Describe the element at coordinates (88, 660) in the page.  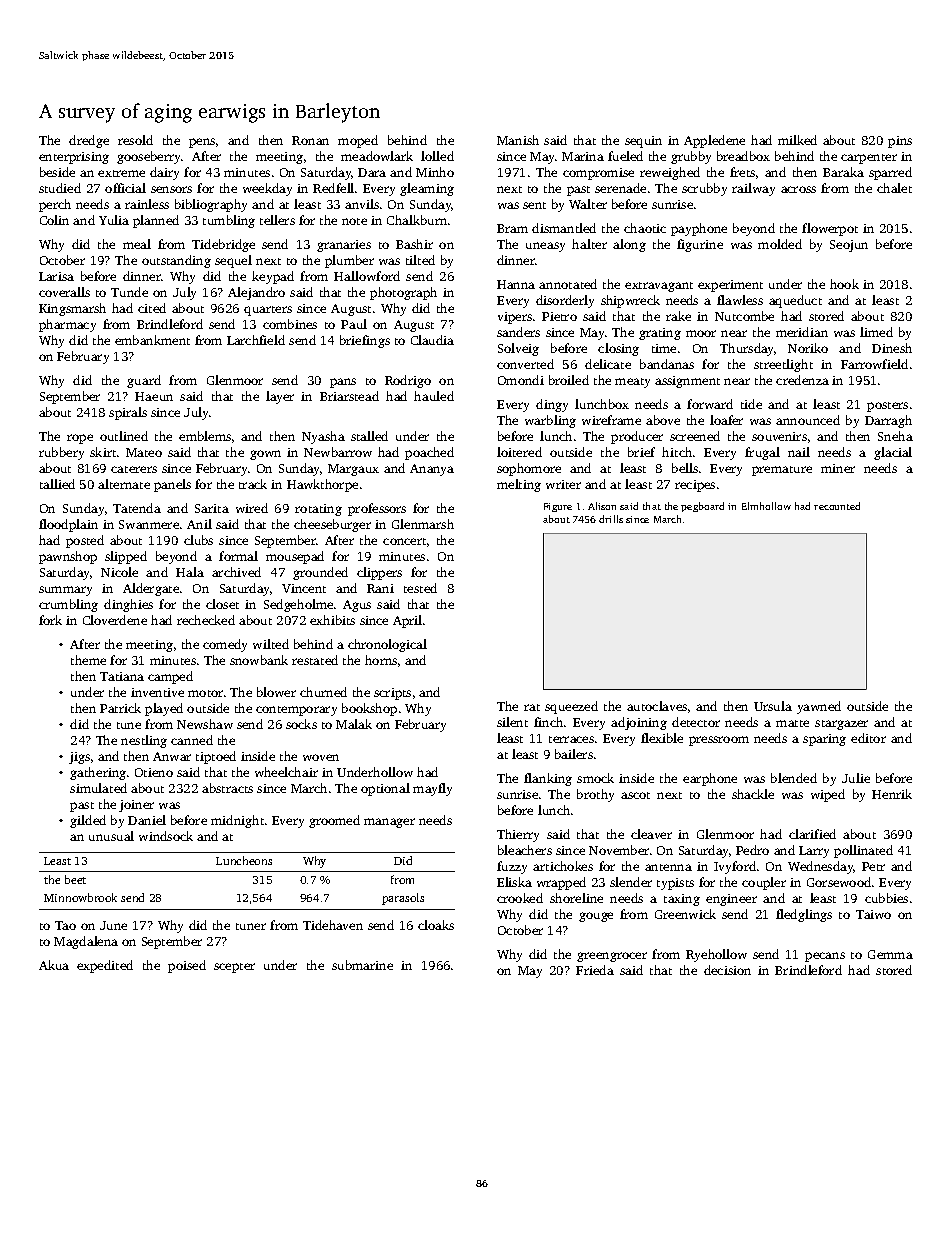
I see `theme` at that location.
